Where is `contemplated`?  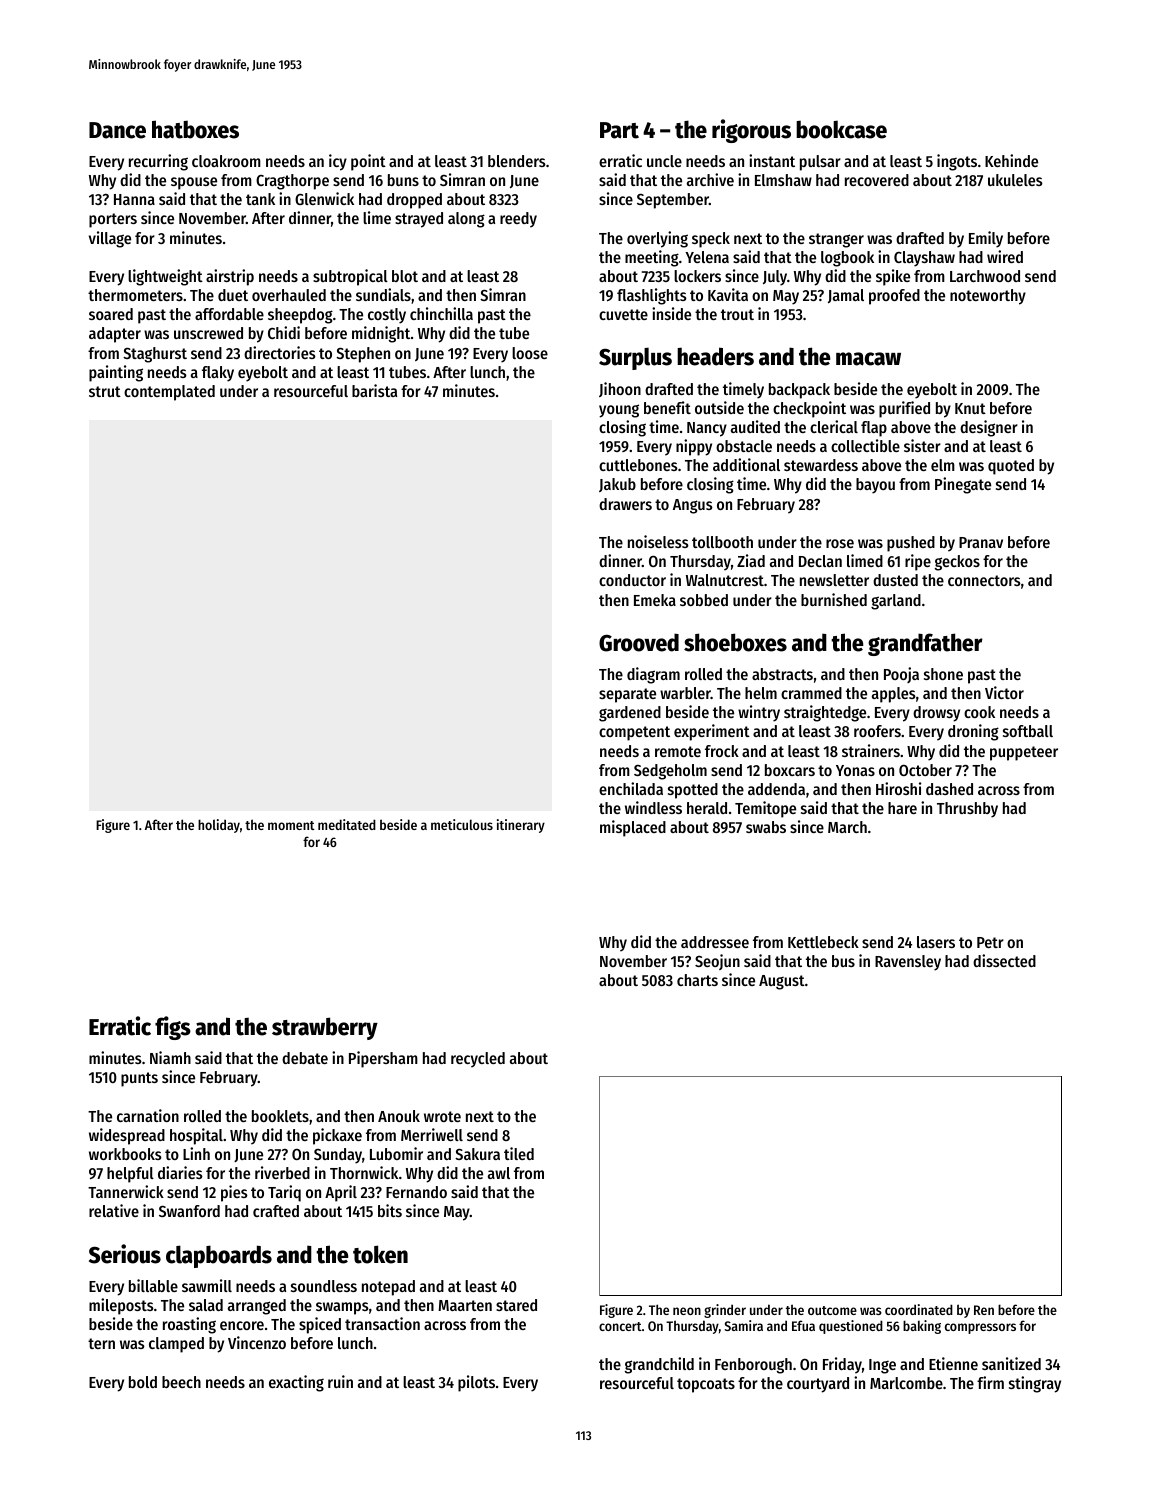 contemplated is located at coordinates (169, 393).
